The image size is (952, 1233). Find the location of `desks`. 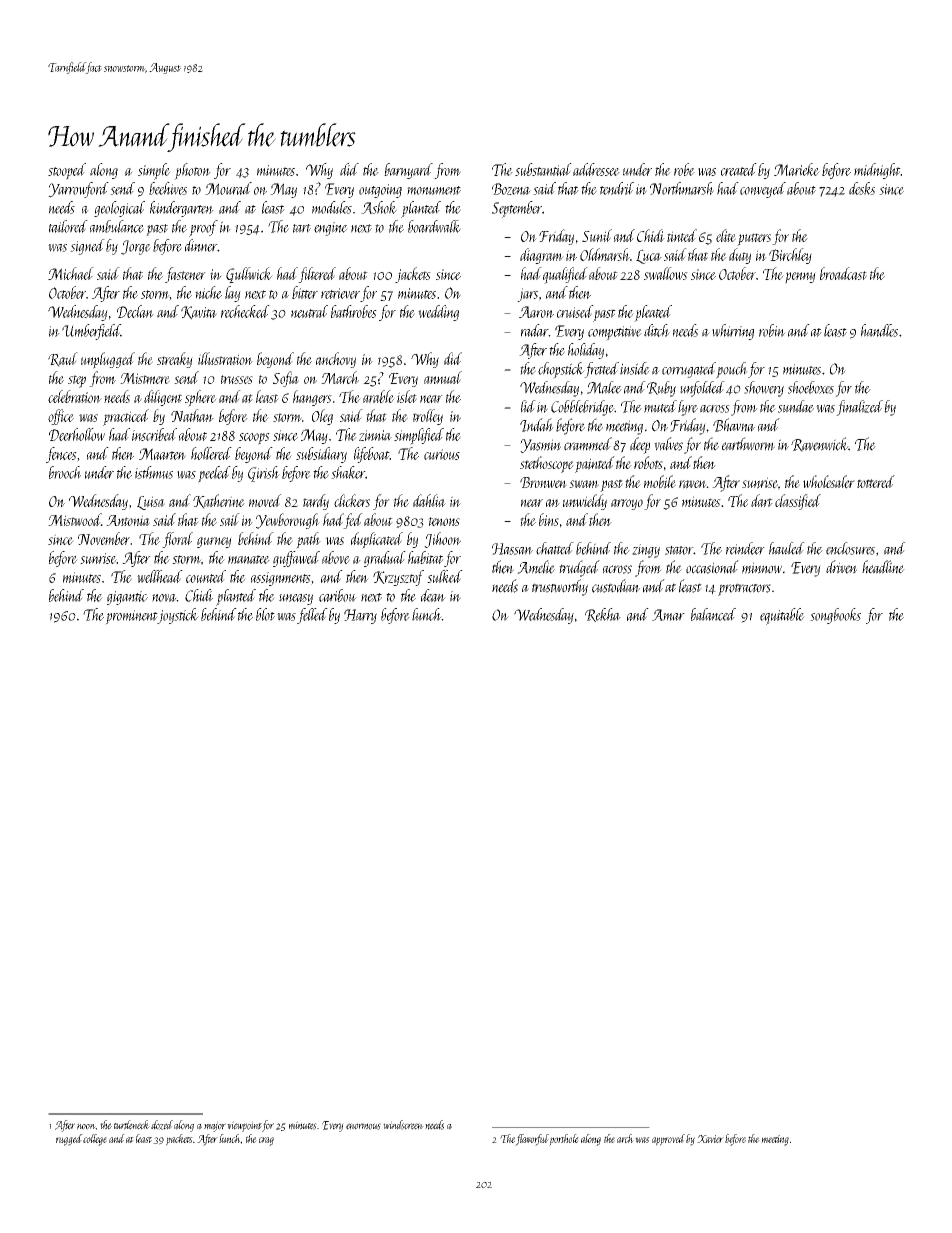

desks is located at coordinates (862, 188).
